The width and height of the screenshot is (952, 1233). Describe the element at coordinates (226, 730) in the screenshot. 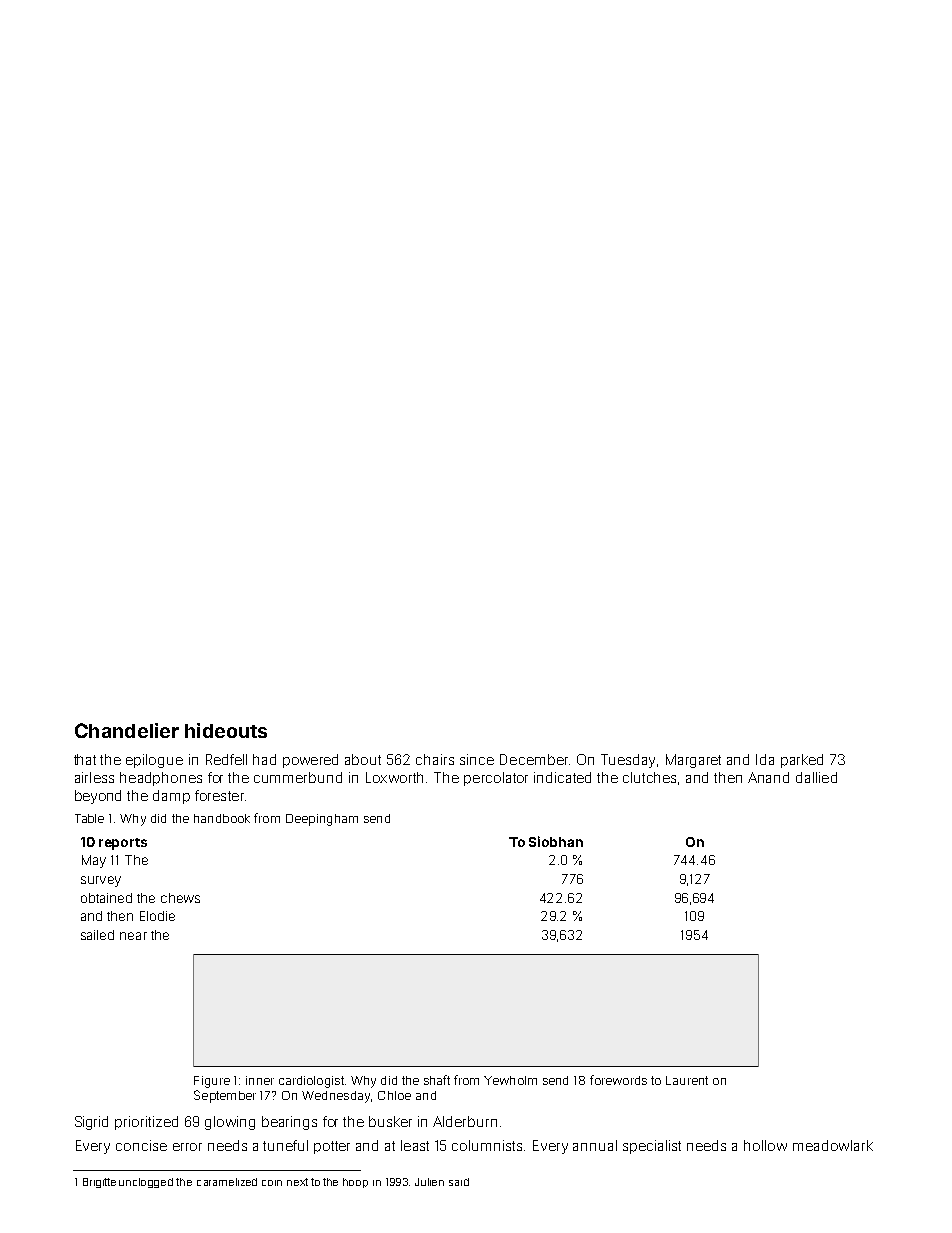

I see `hideouts` at that location.
